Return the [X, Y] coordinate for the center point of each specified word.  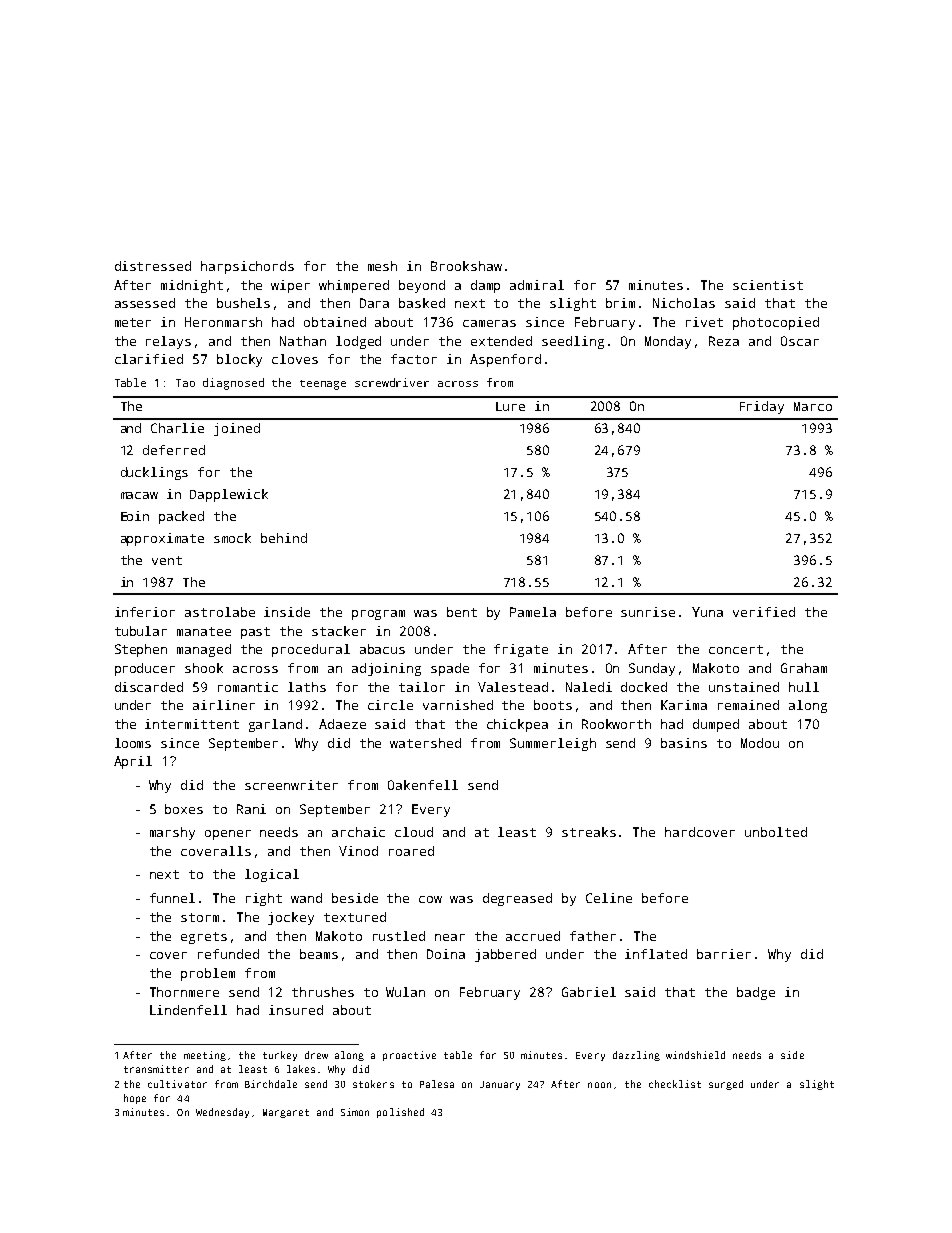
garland [275, 725]
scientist [768, 285]
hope [135, 1099]
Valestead [513, 687]
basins [684, 743]
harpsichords [247, 267]
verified [764, 612]
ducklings [154, 473]
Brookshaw [466, 266]
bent [462, 612]
